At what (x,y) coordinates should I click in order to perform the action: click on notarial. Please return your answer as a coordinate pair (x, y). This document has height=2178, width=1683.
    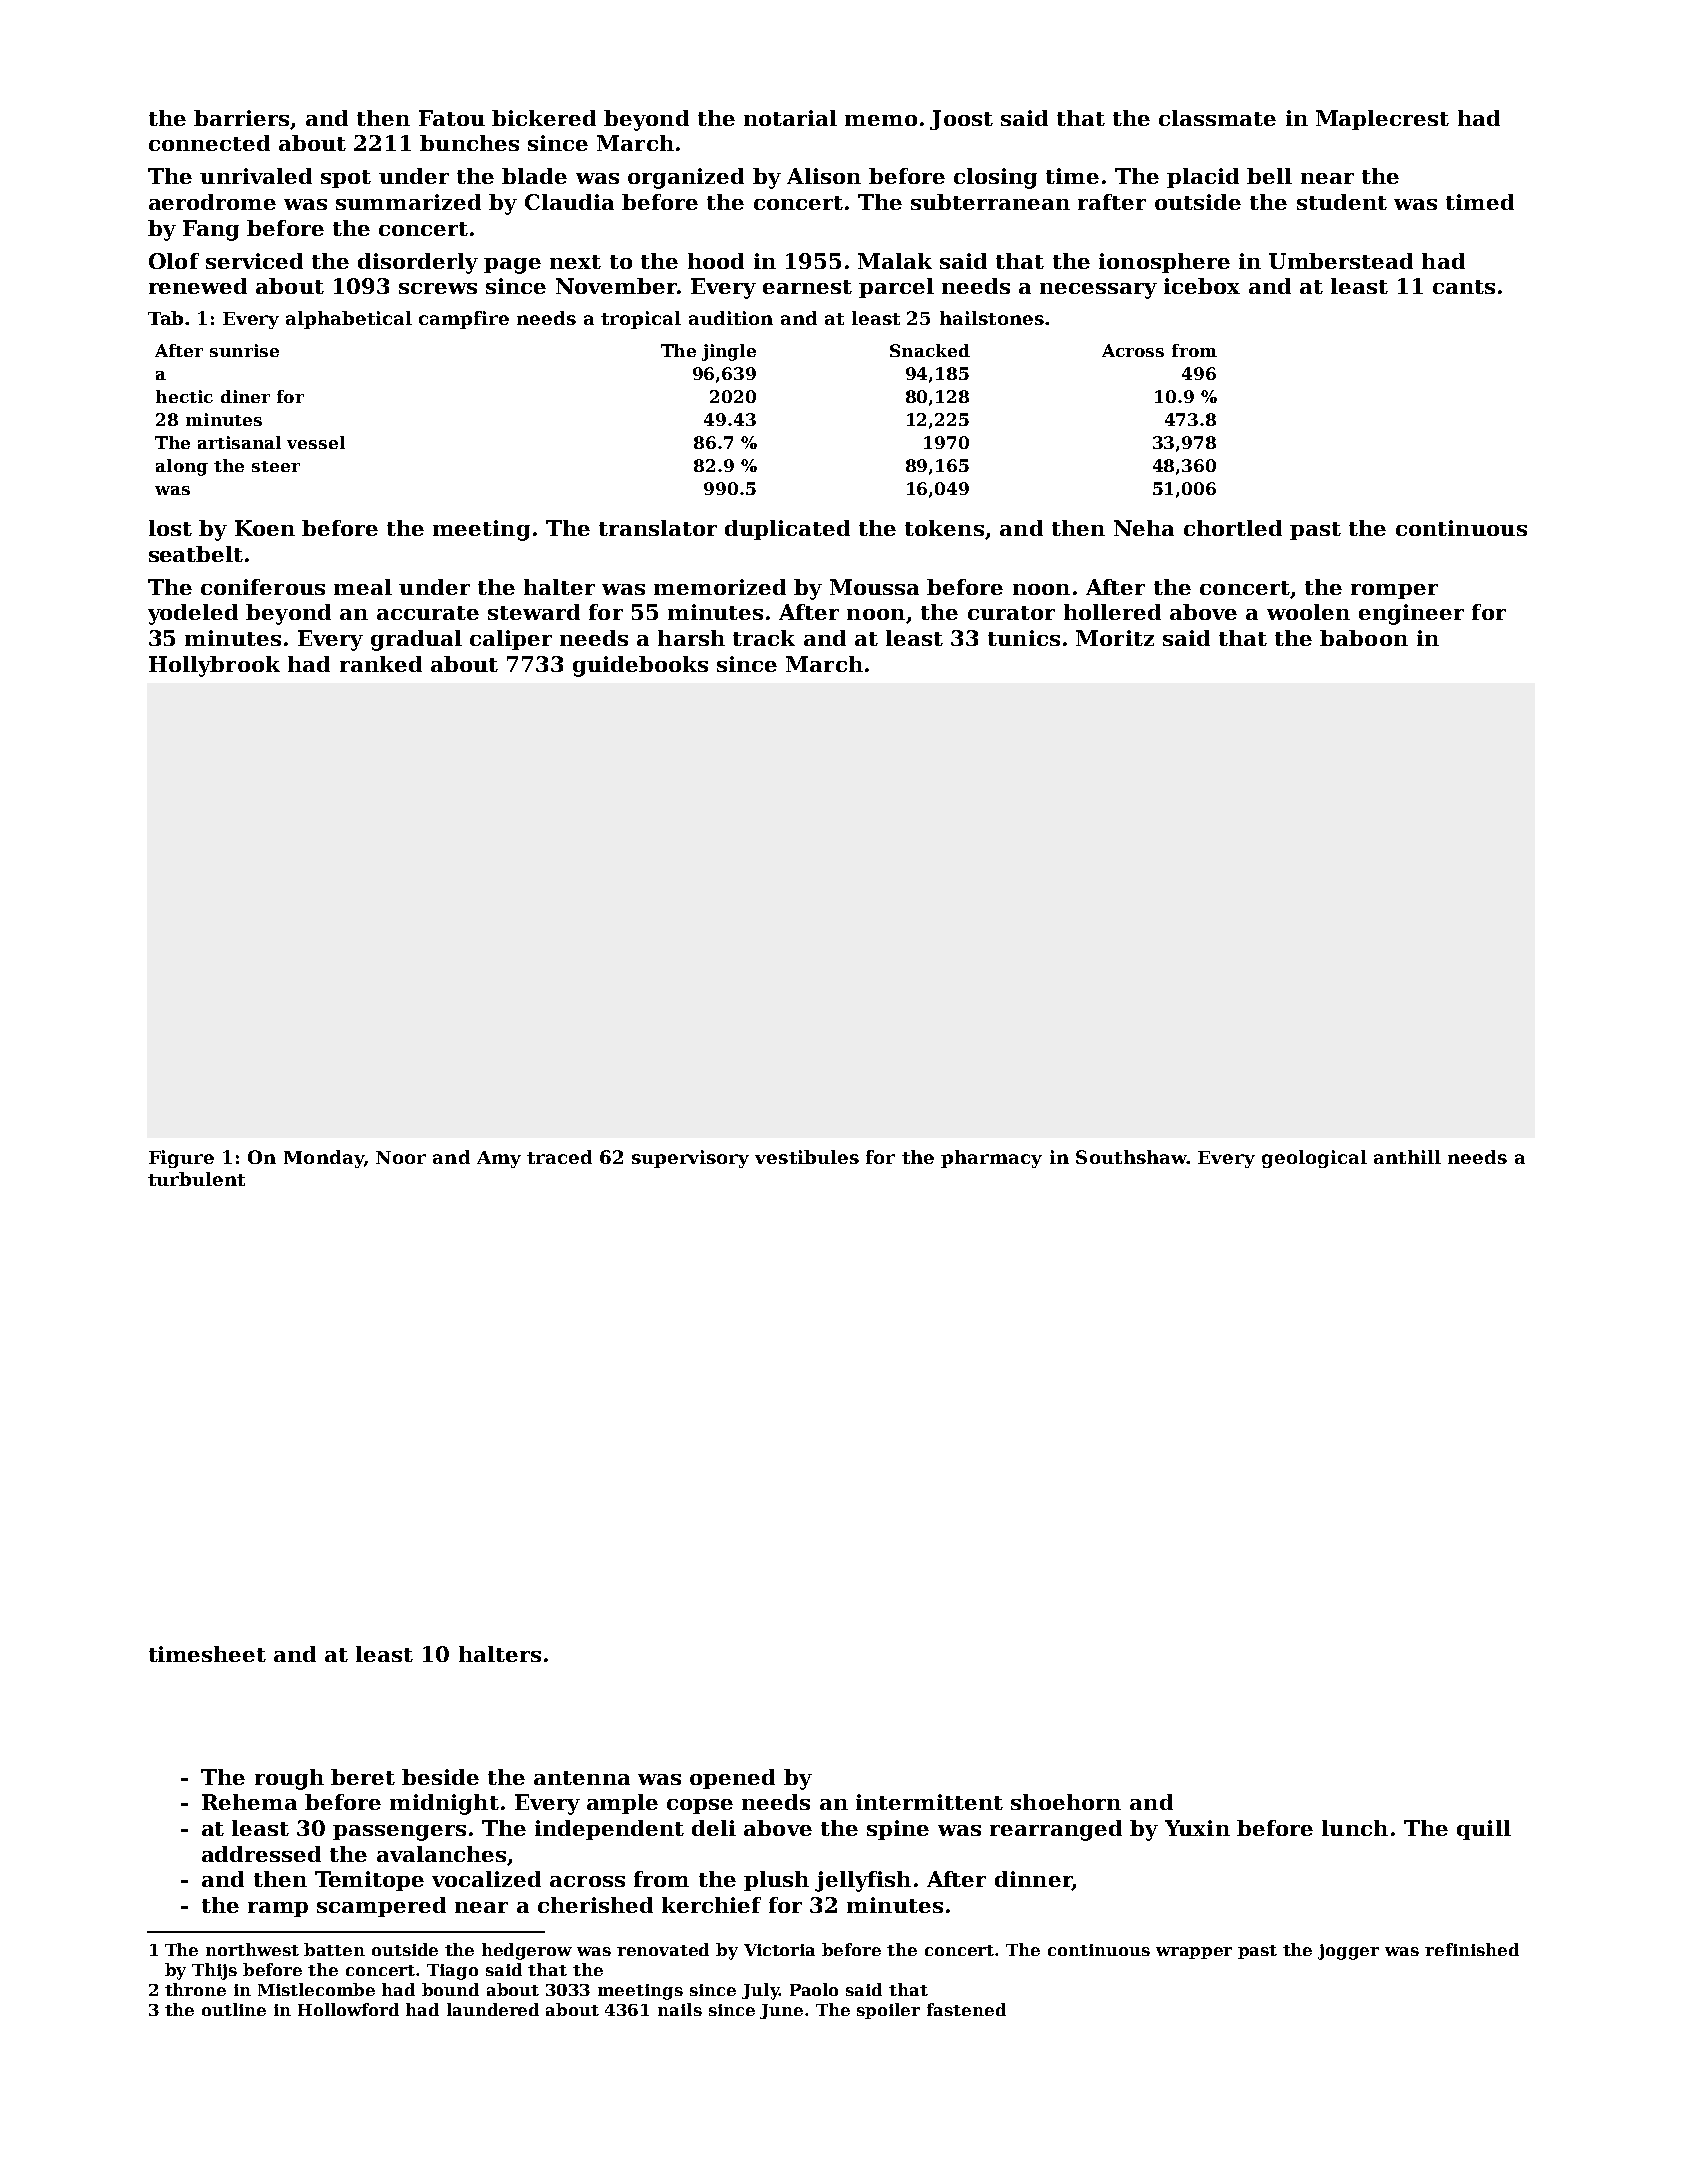
    Looking at the image, I should click on (790, 118).
